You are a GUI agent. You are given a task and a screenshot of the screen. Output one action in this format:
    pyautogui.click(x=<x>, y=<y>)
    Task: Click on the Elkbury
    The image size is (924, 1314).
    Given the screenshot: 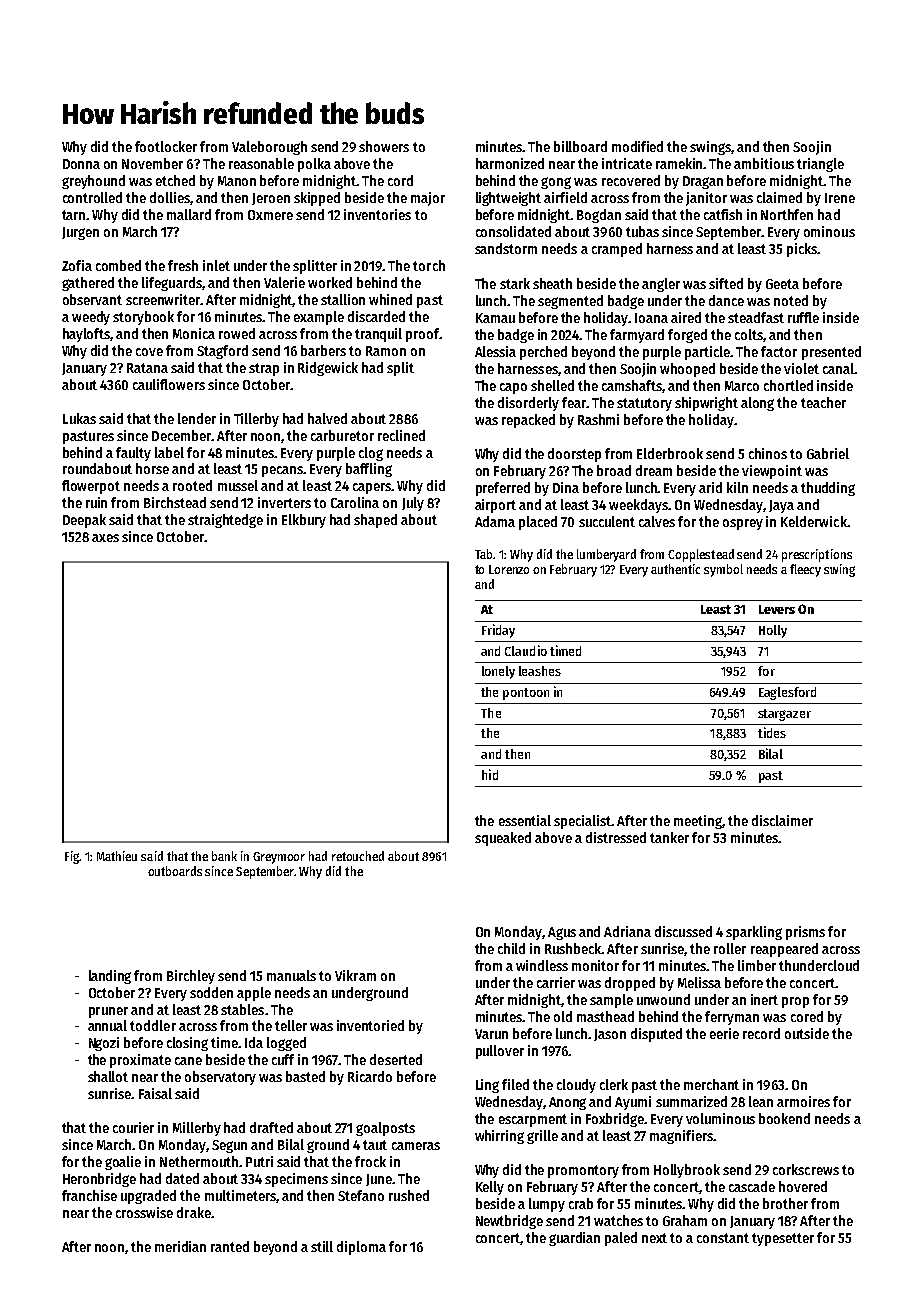 What is the action you would take?
    pyautogui.click(x=304, y=521)
